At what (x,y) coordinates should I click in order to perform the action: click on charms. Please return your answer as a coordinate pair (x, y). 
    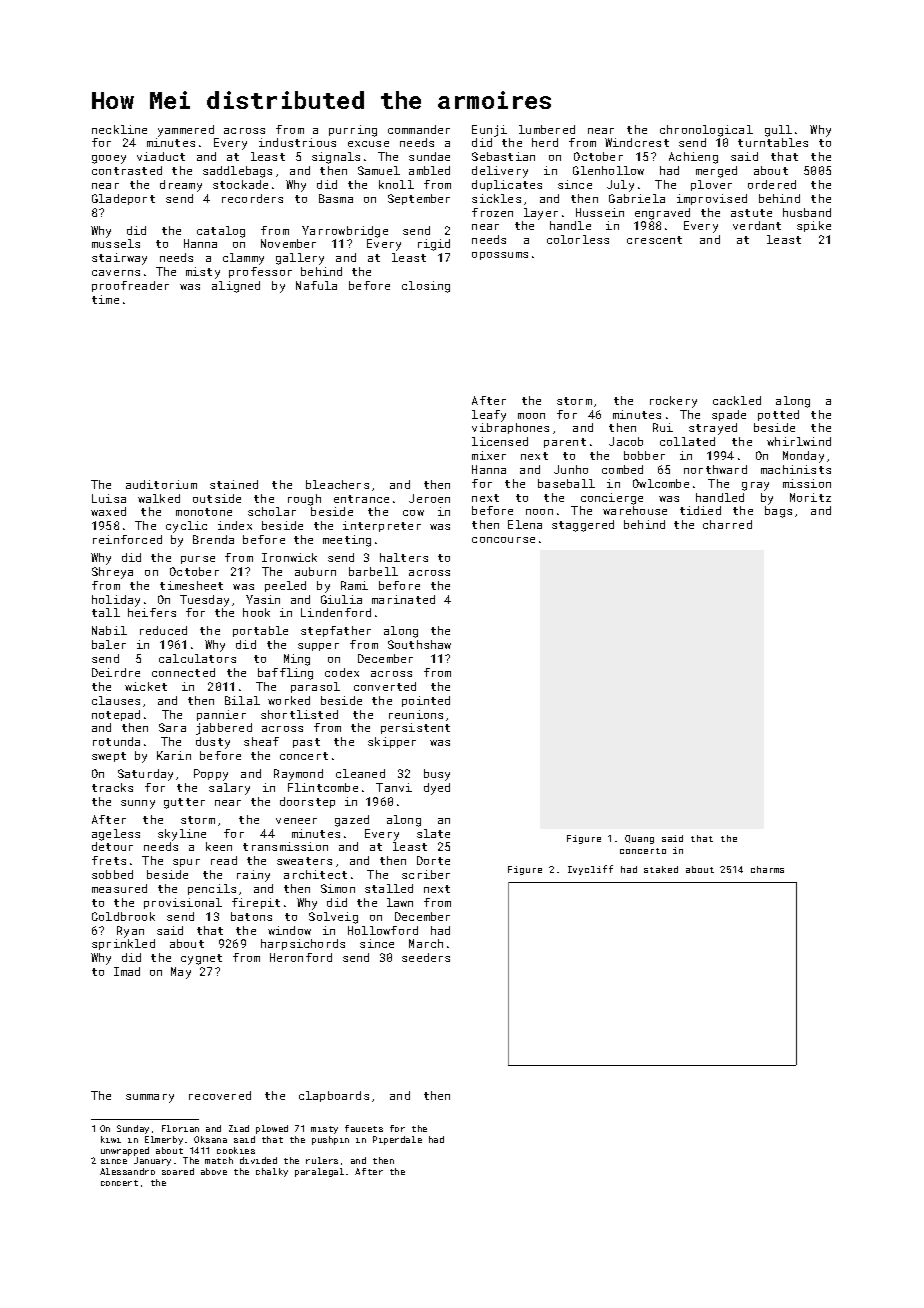
    Looking at the image, I should click on (767, 869).
